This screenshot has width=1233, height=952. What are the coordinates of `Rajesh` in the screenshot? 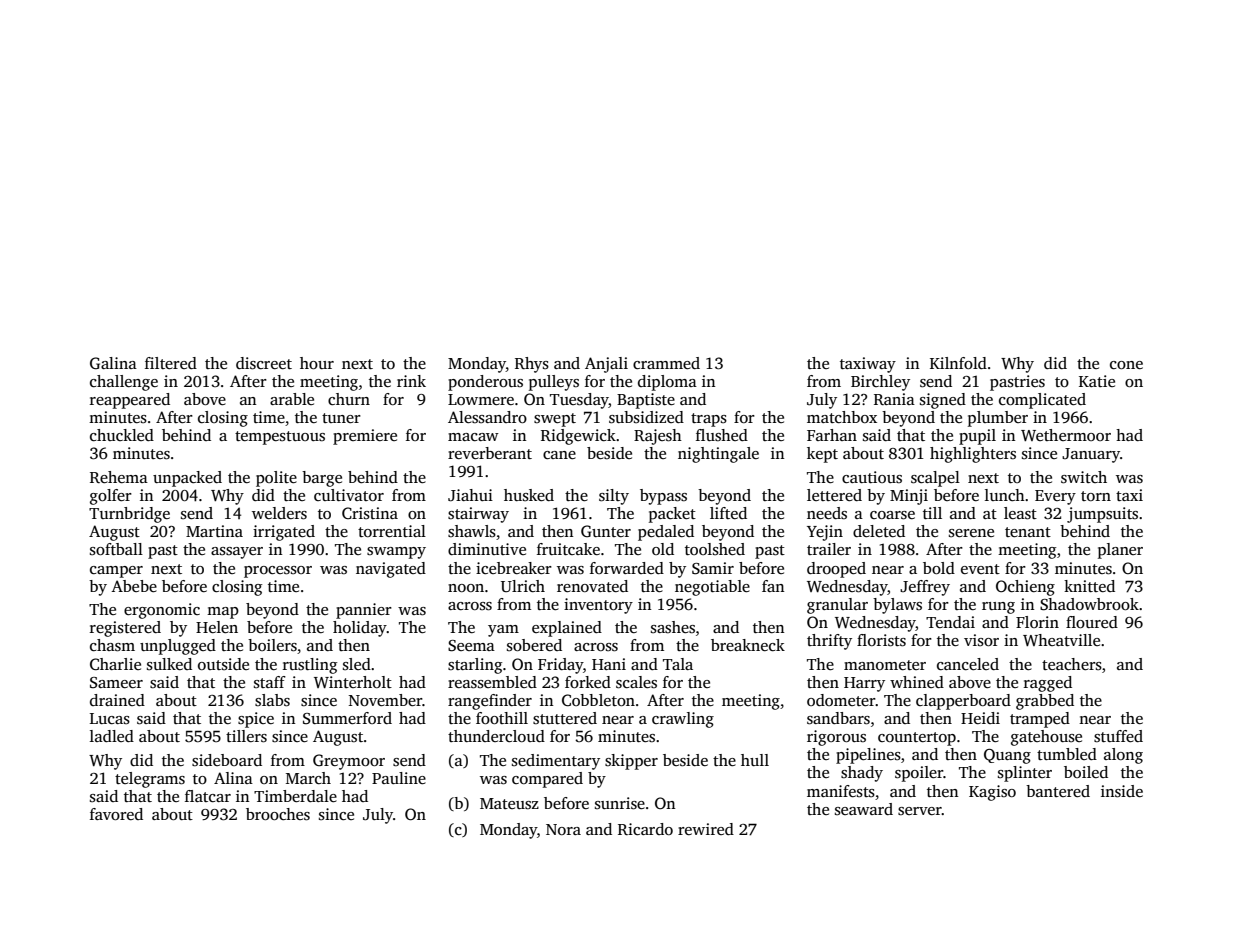 It's located at (658, 437).
